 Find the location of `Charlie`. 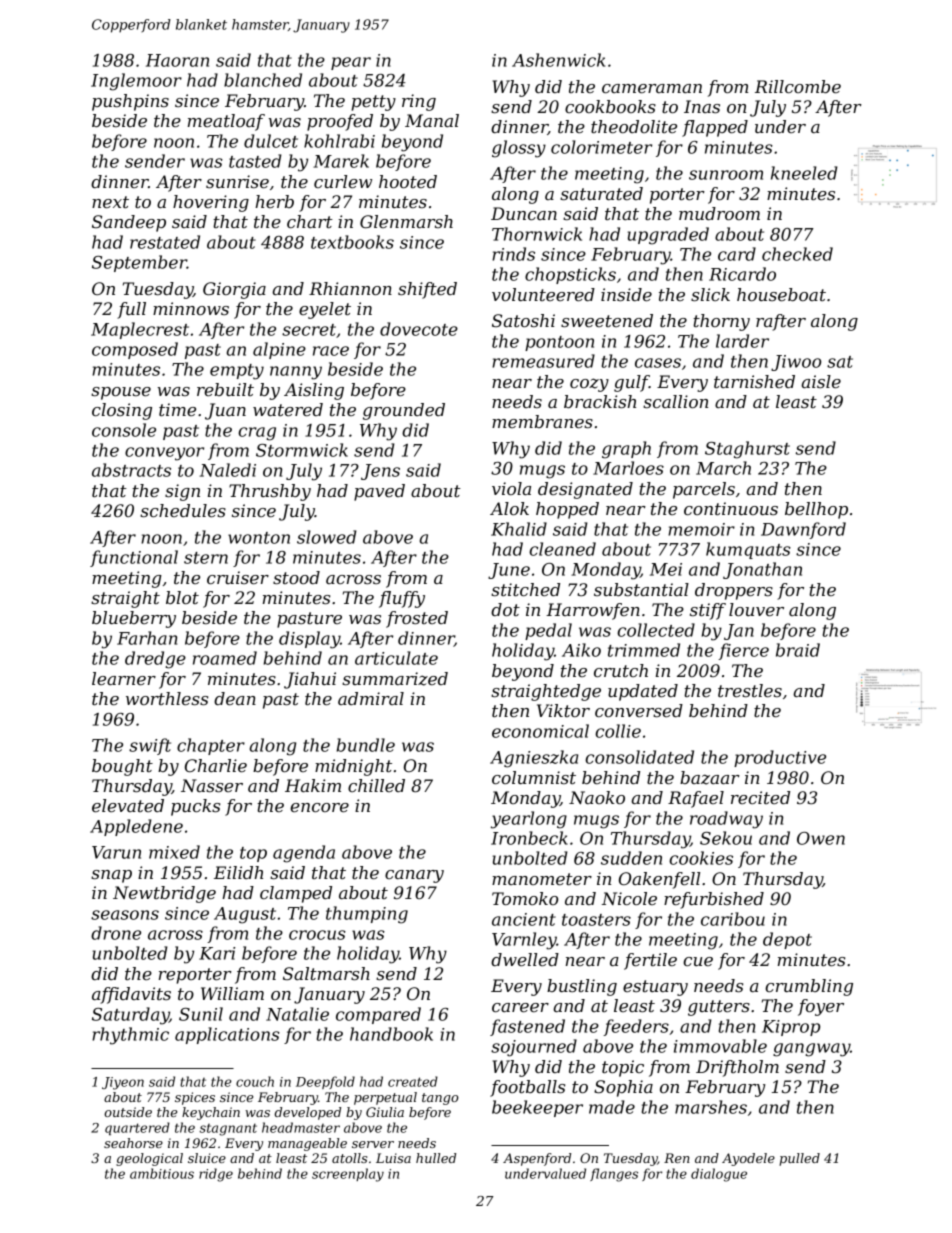

Charlie is located at coordinates (216, 766).
